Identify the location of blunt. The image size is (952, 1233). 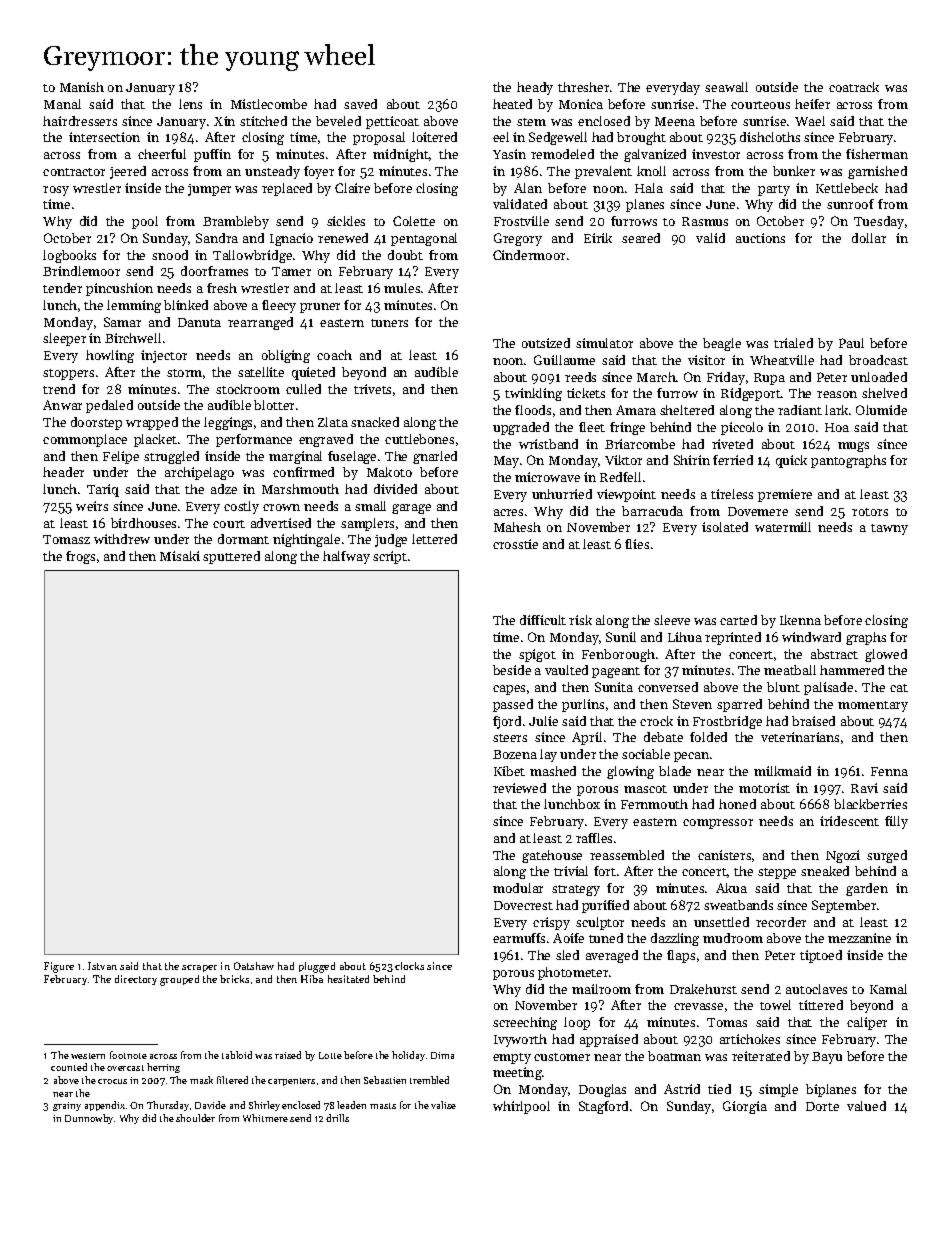
(783, 687).
